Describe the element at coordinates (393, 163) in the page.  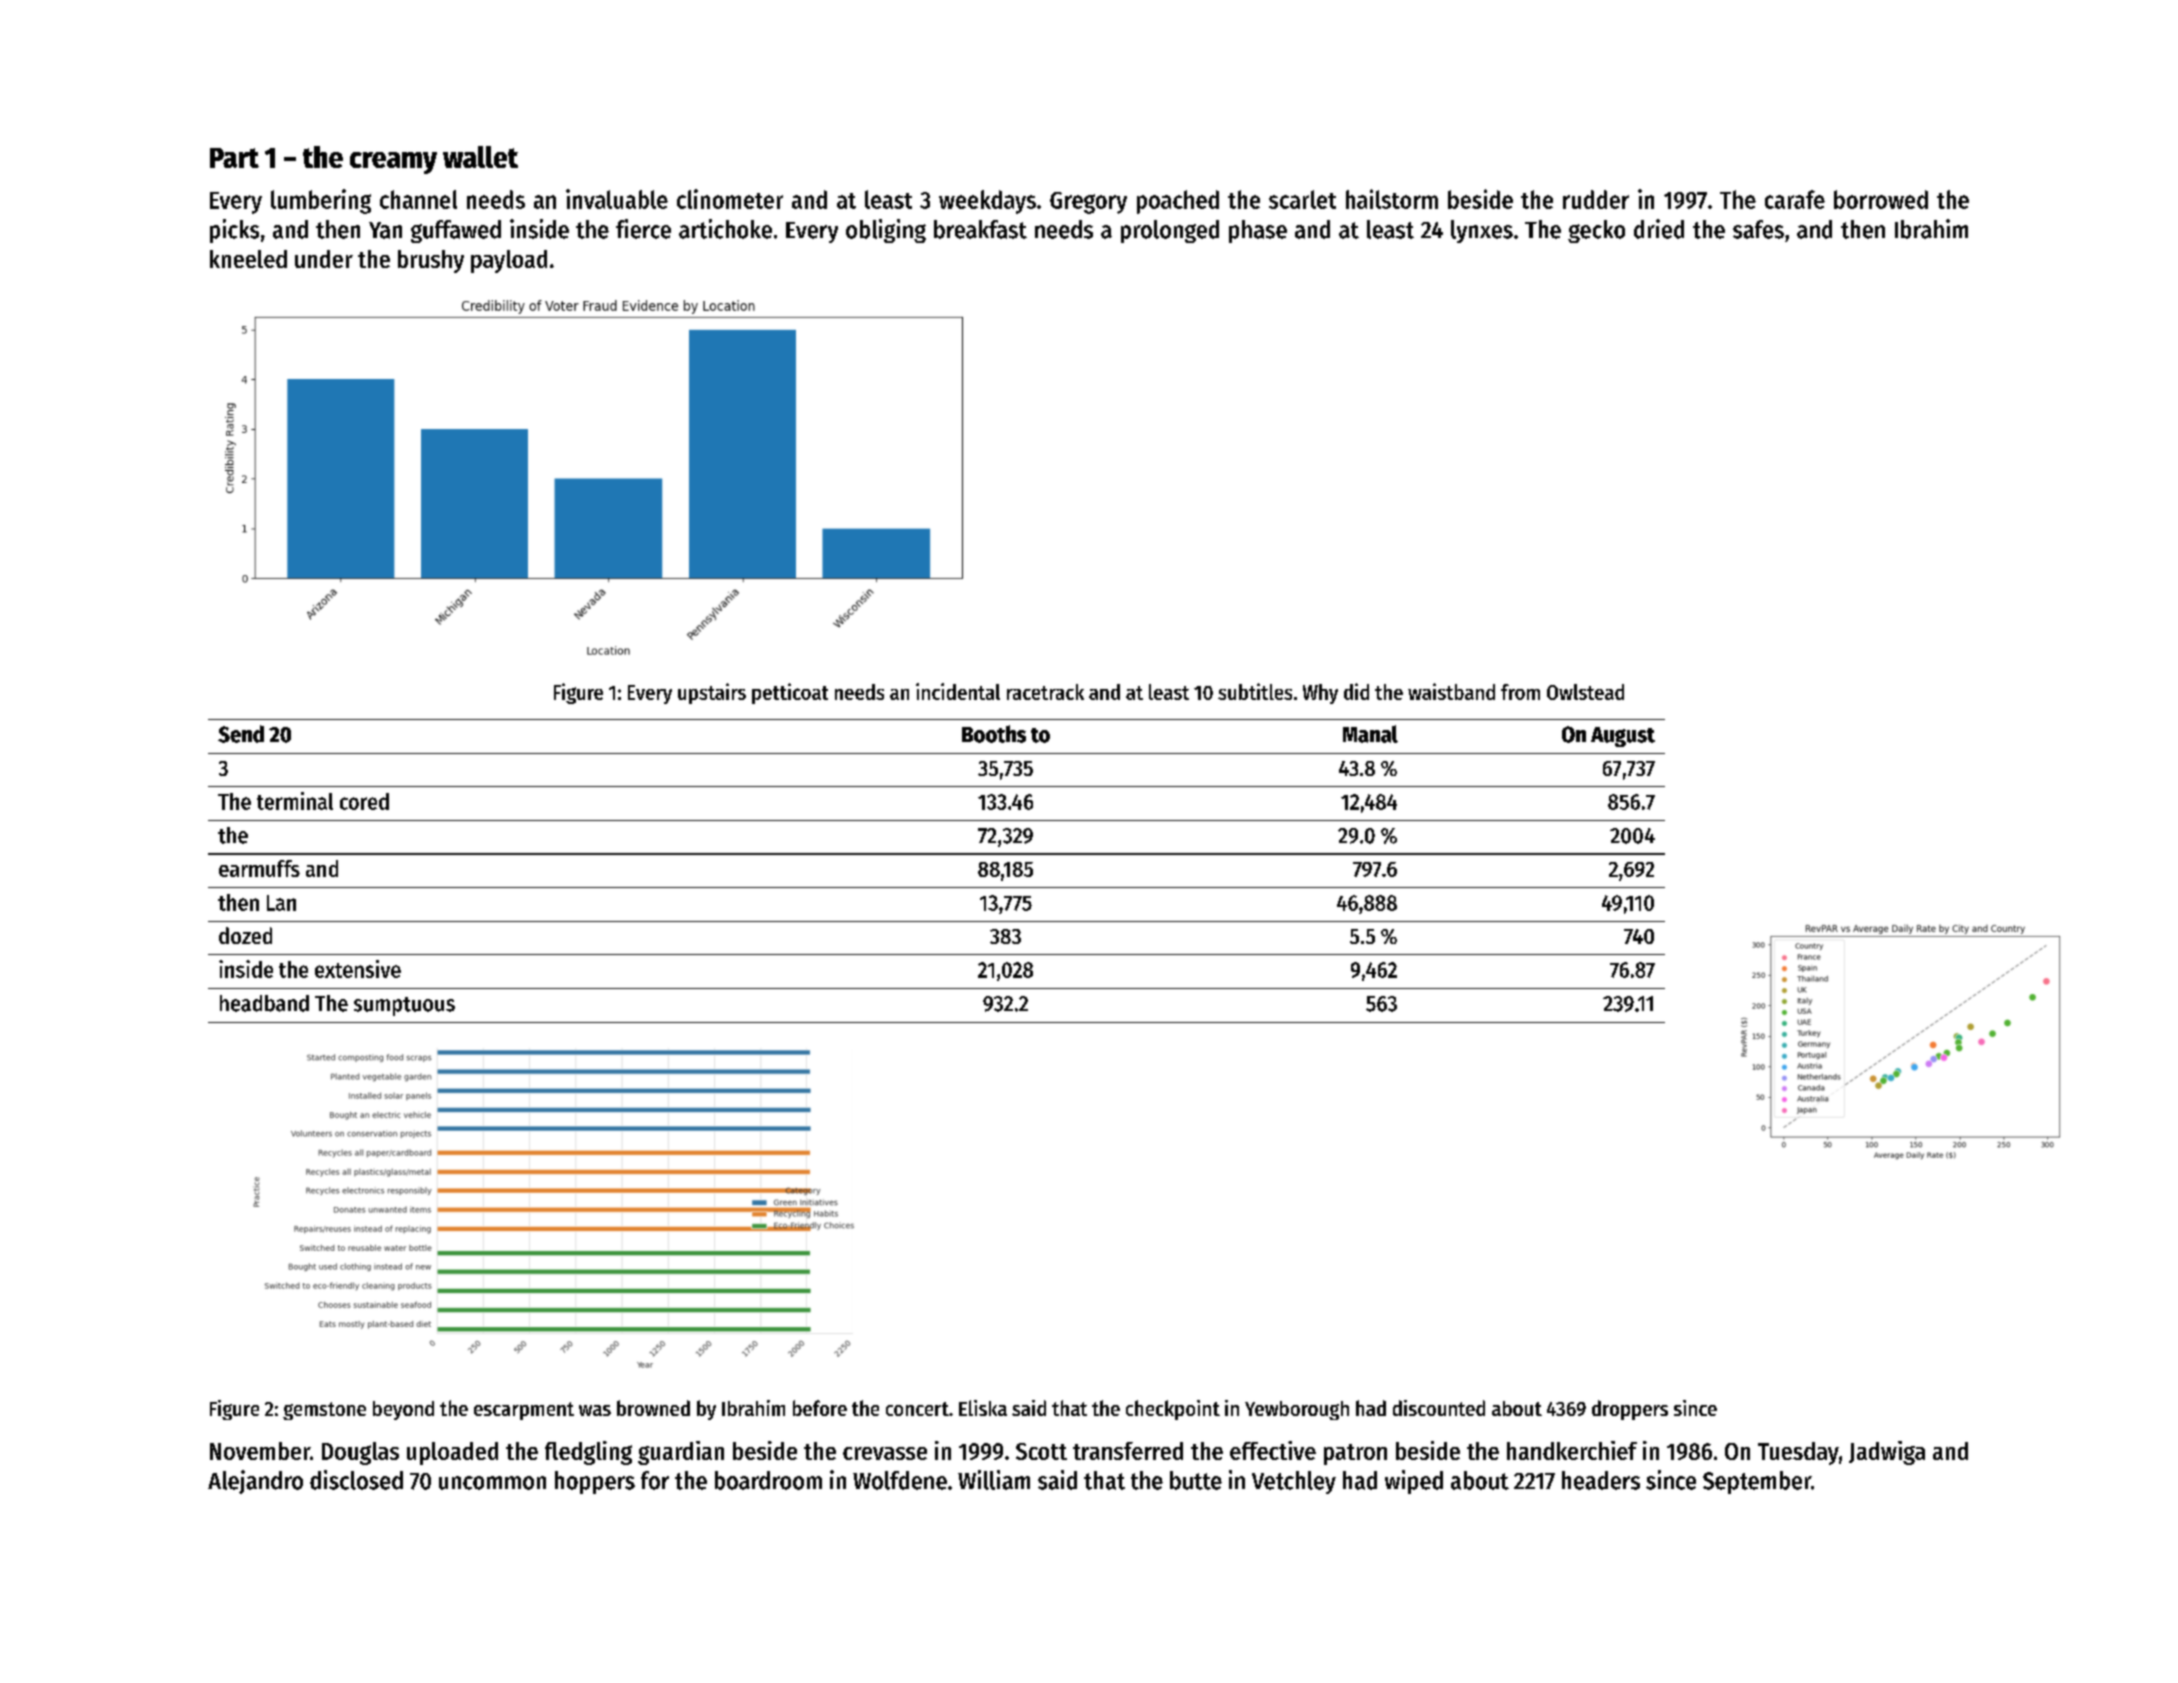
I see `creamy` at that location.
